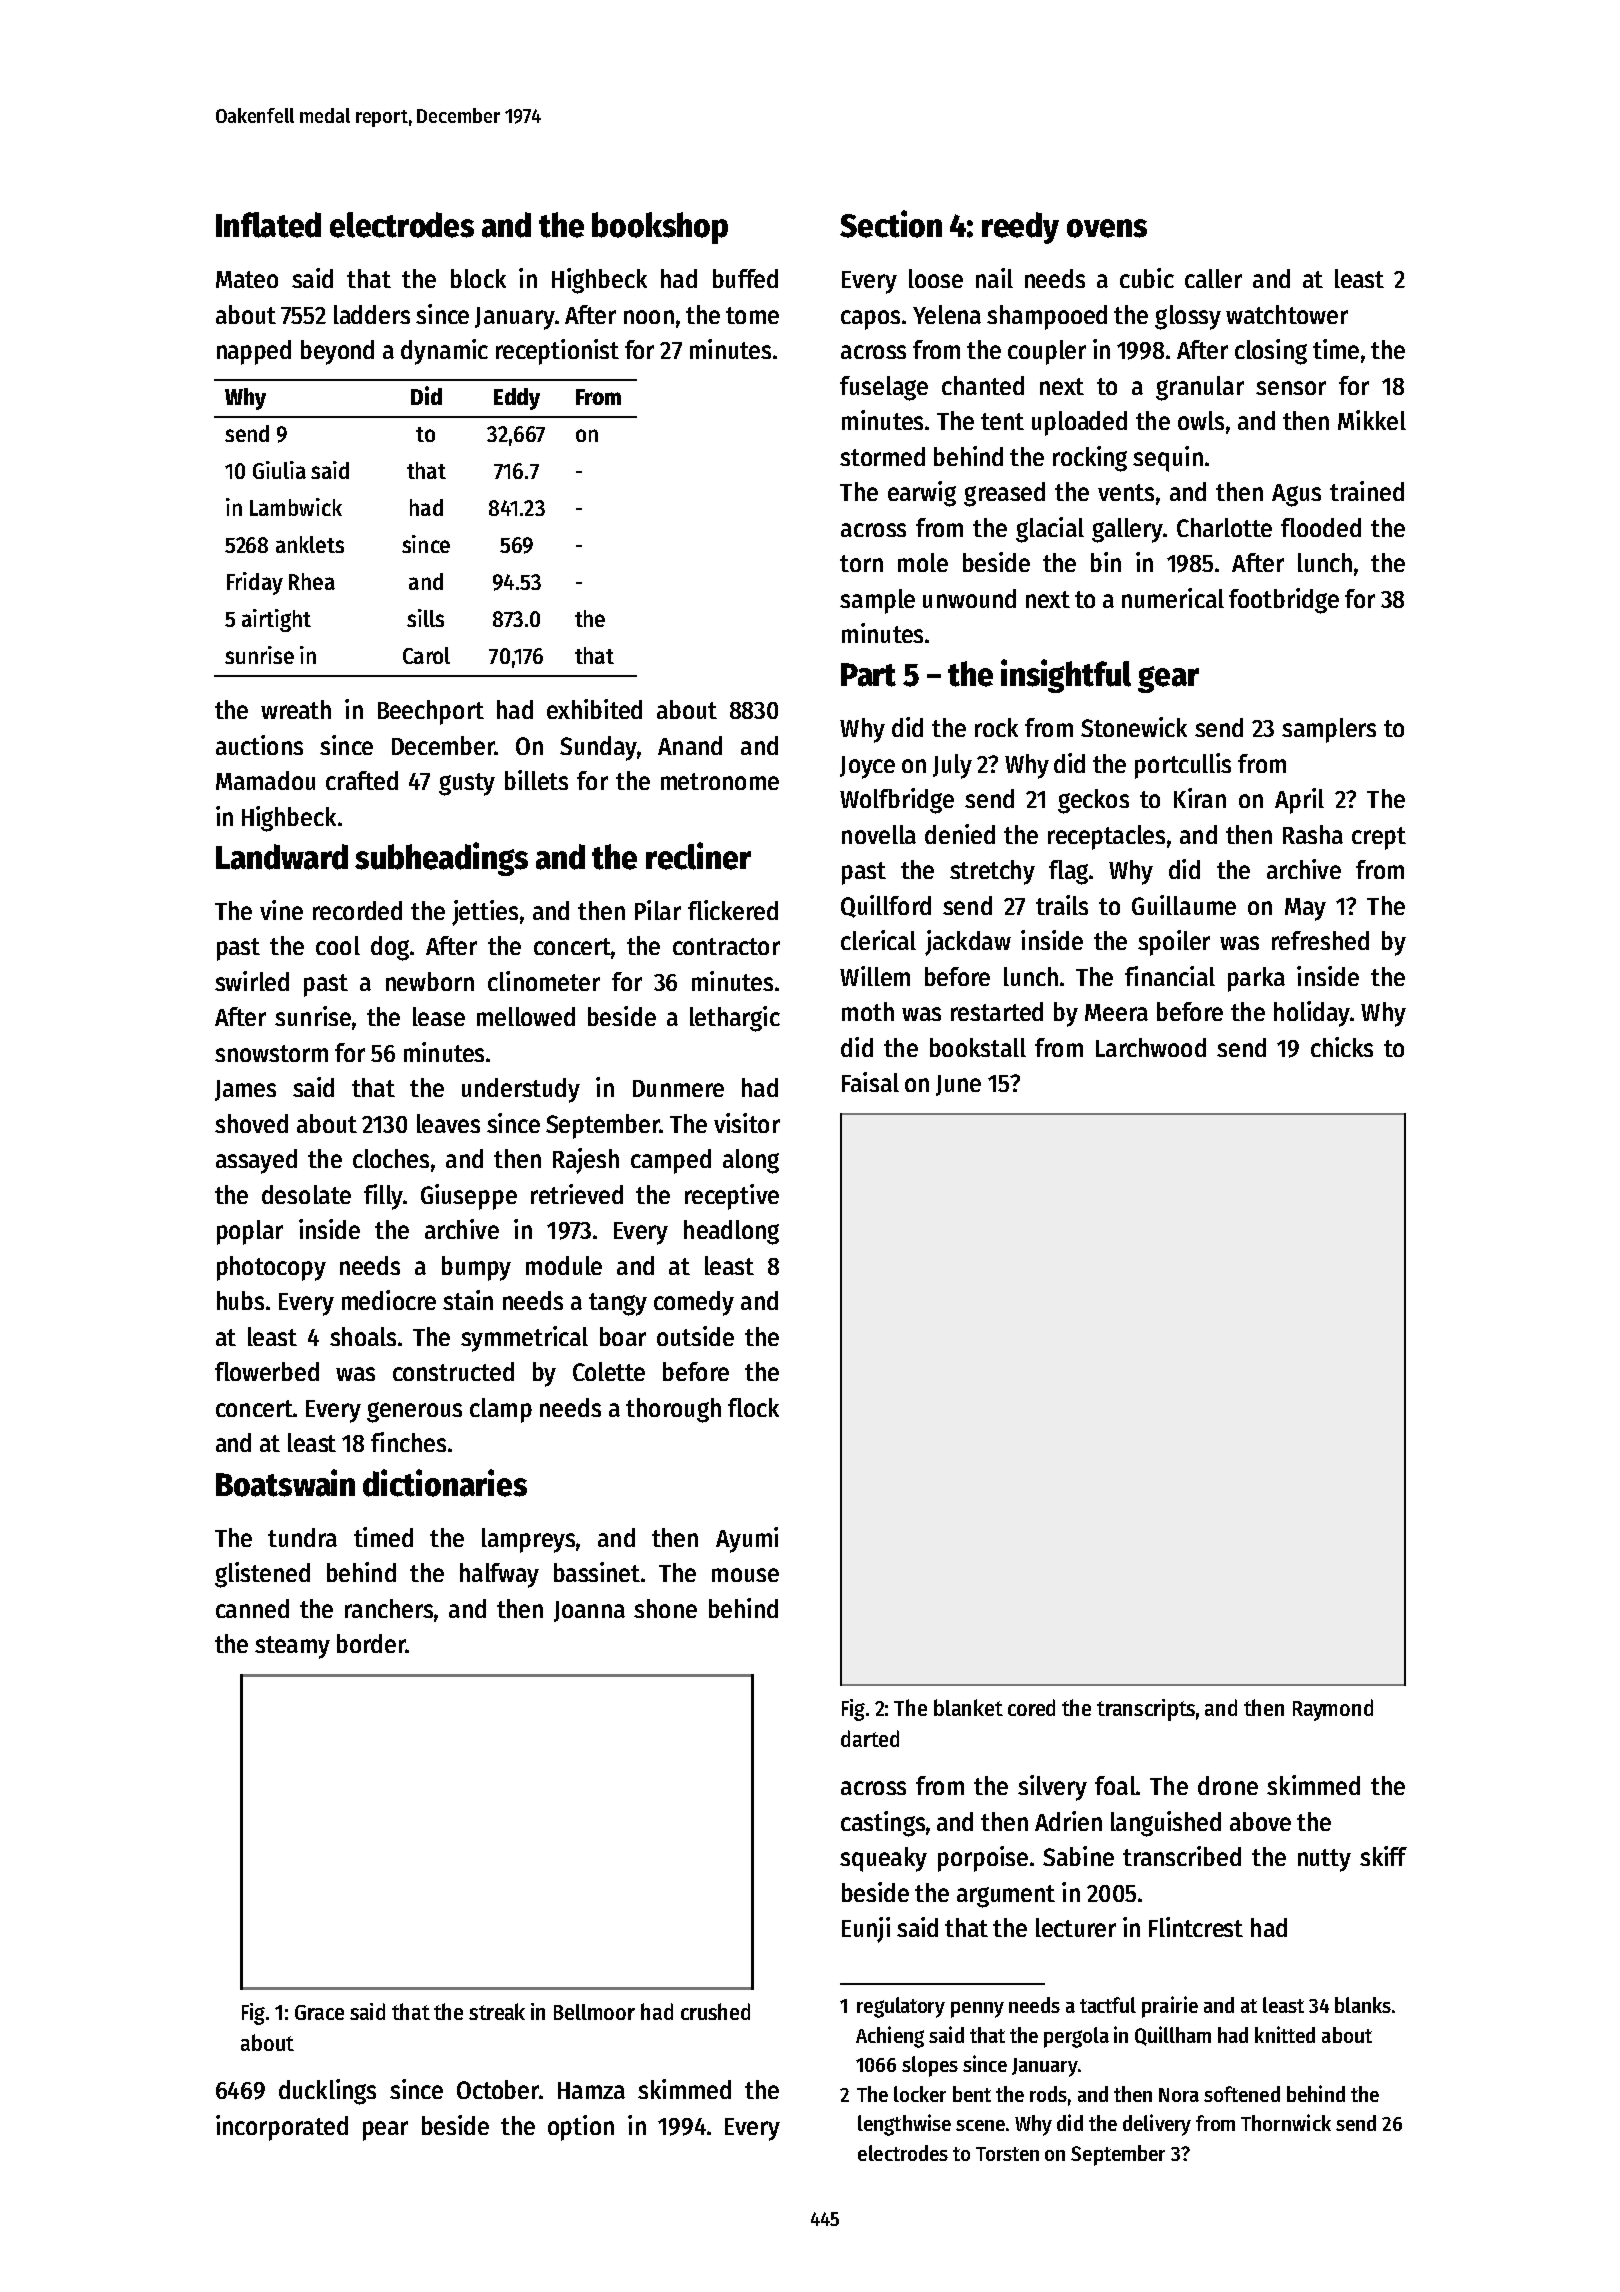 The width and height of the screenshot is (1620, 2292). I want to click on Torsten, so click(1007, 2154).
